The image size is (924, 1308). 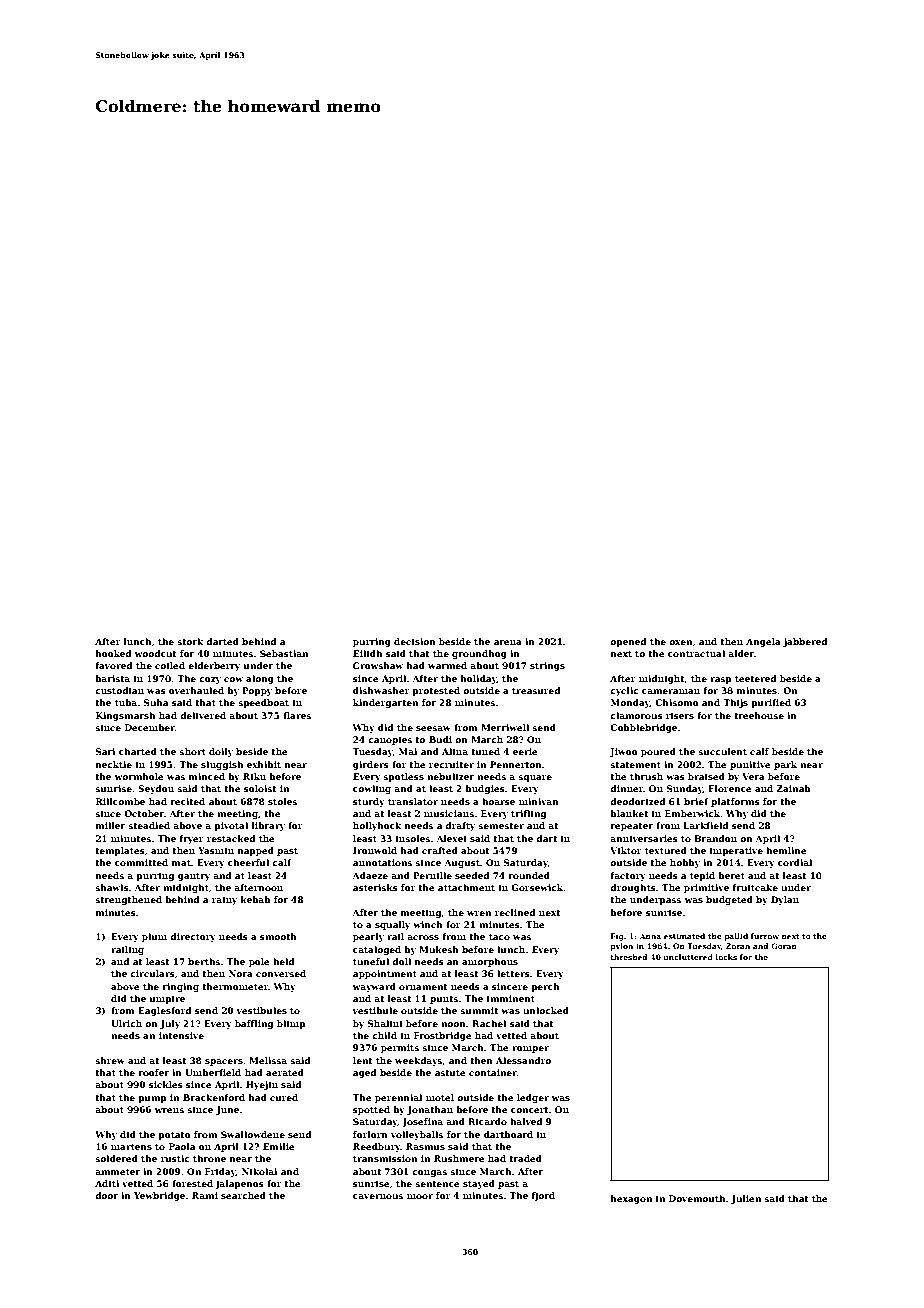 I want to click on platforms, so click(x=735, y=802).
